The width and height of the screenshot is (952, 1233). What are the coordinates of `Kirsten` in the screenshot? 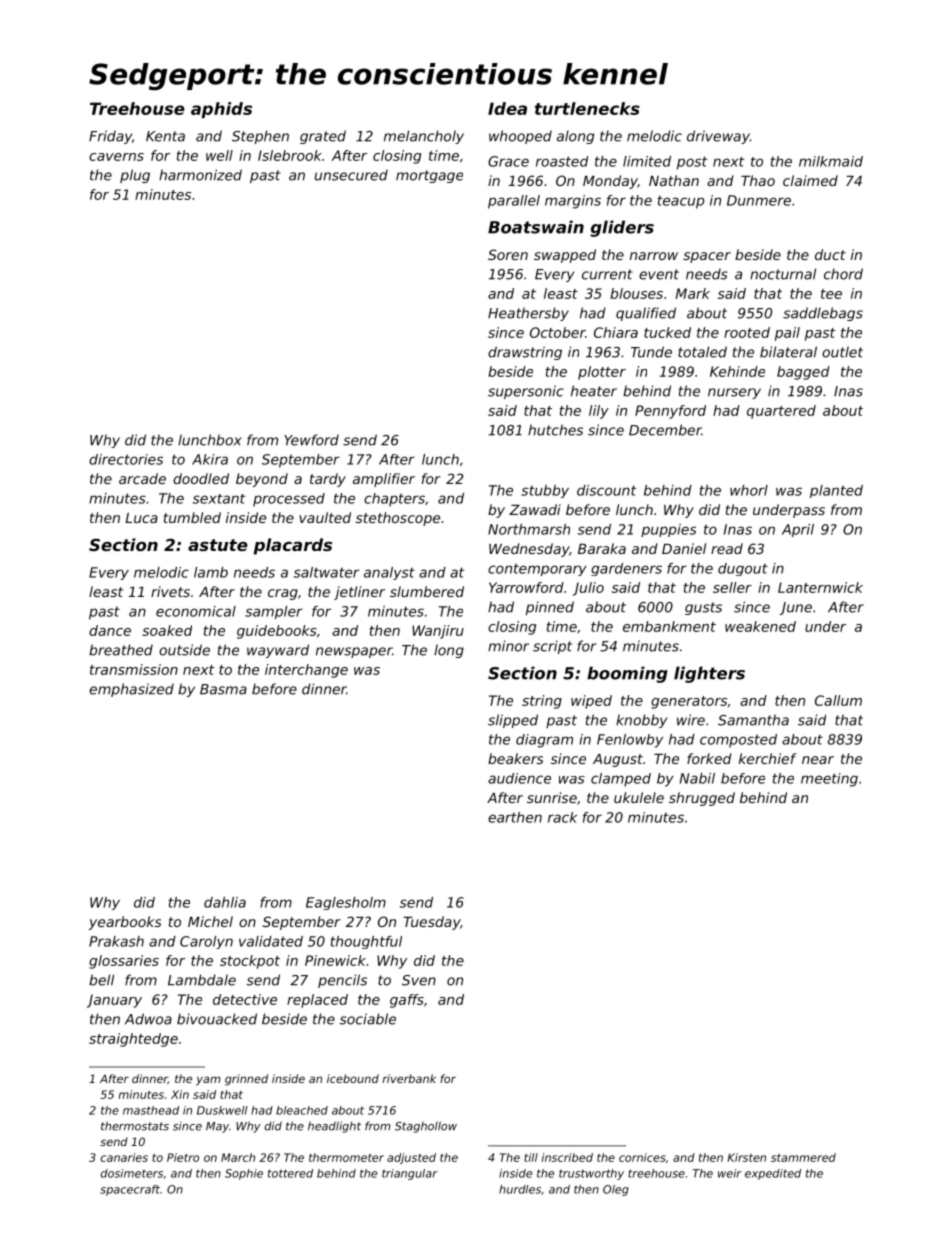 It's located at (746, 1157).
